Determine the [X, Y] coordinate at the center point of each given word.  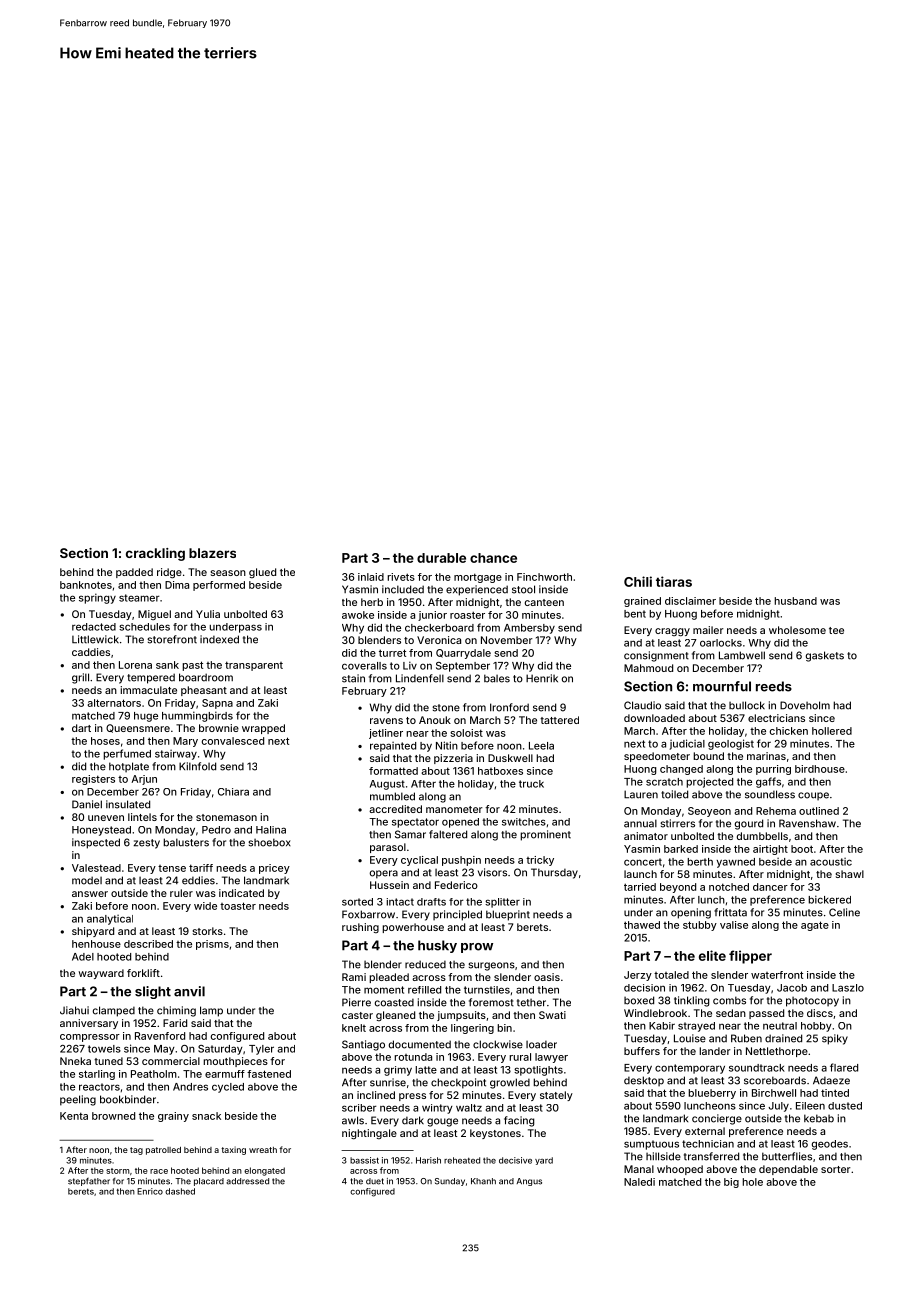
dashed [180, 1191]
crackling [155, 554]
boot [802, 849]
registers [93, 780]
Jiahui [74, 1010]
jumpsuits [461, 1016]
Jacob [792, 988]
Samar [410, 834]
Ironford [509, 707]
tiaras [674, 581]
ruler [181, 893]
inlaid [371, 577]
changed [681, 770]
